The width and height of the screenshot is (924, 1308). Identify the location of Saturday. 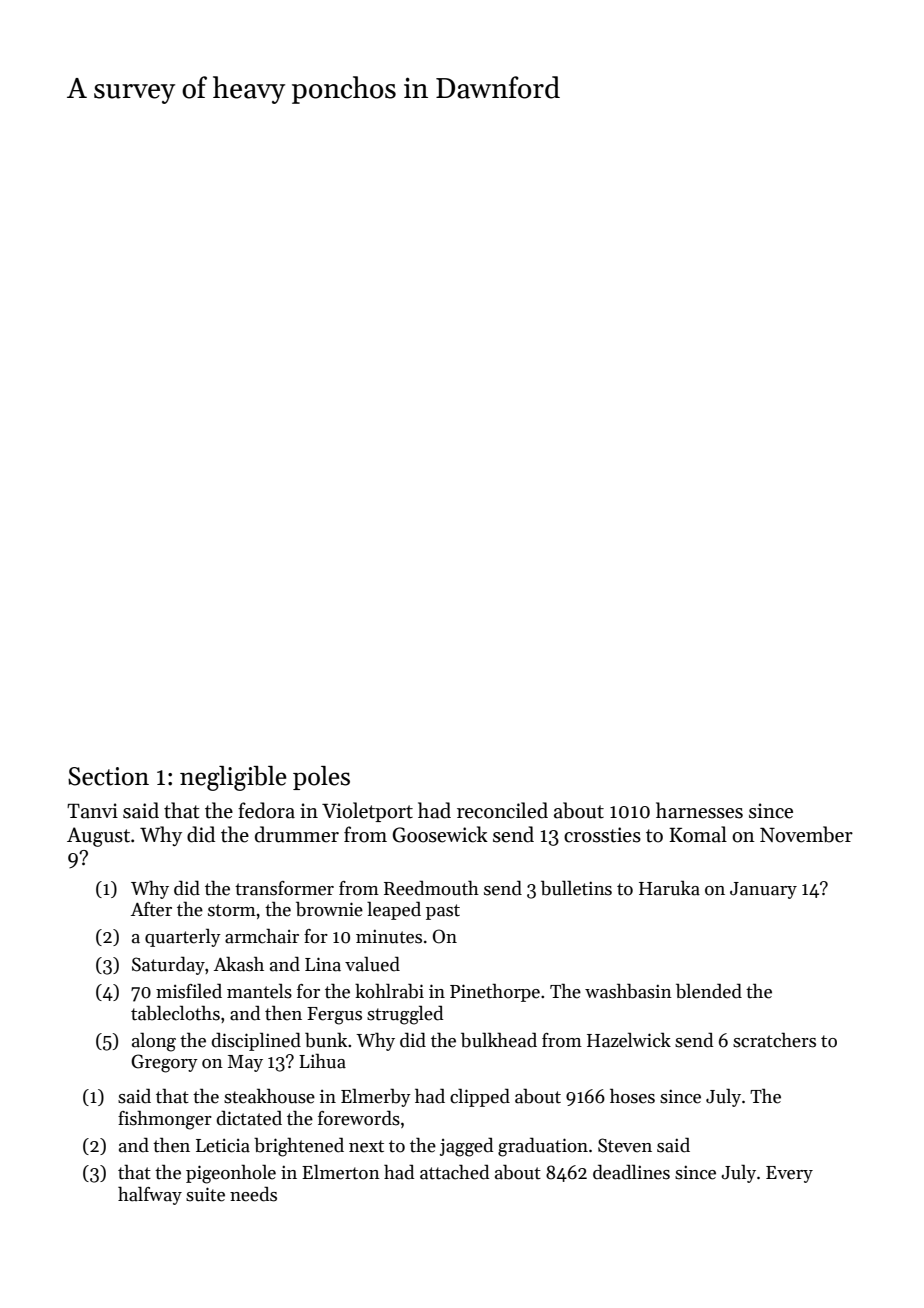
(168, 965).
